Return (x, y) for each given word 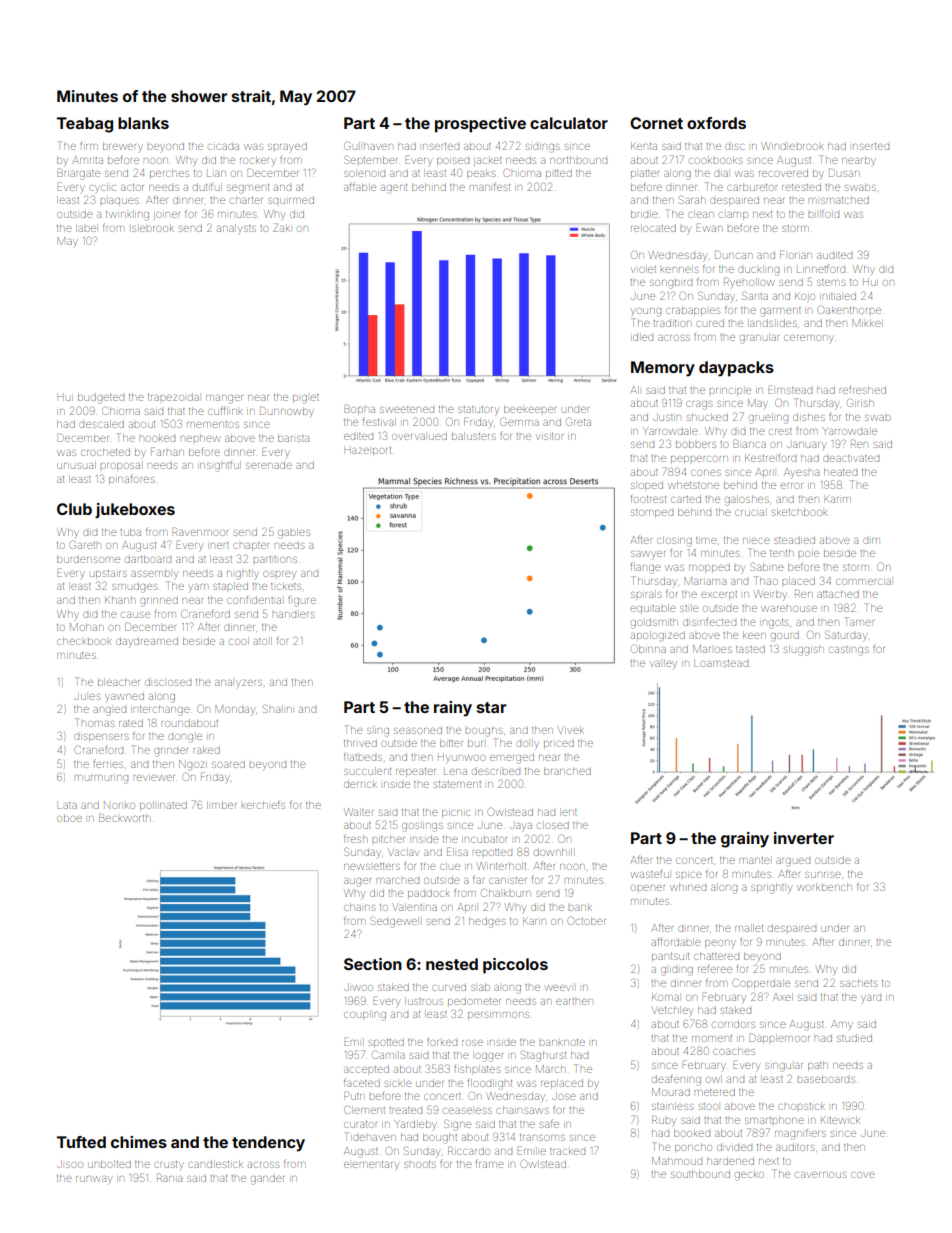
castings (849, 651)
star (492, 707)
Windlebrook (792, 146)
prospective (480, 125)
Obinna (648, 648)
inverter (804, 838)
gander (267, 1180)
